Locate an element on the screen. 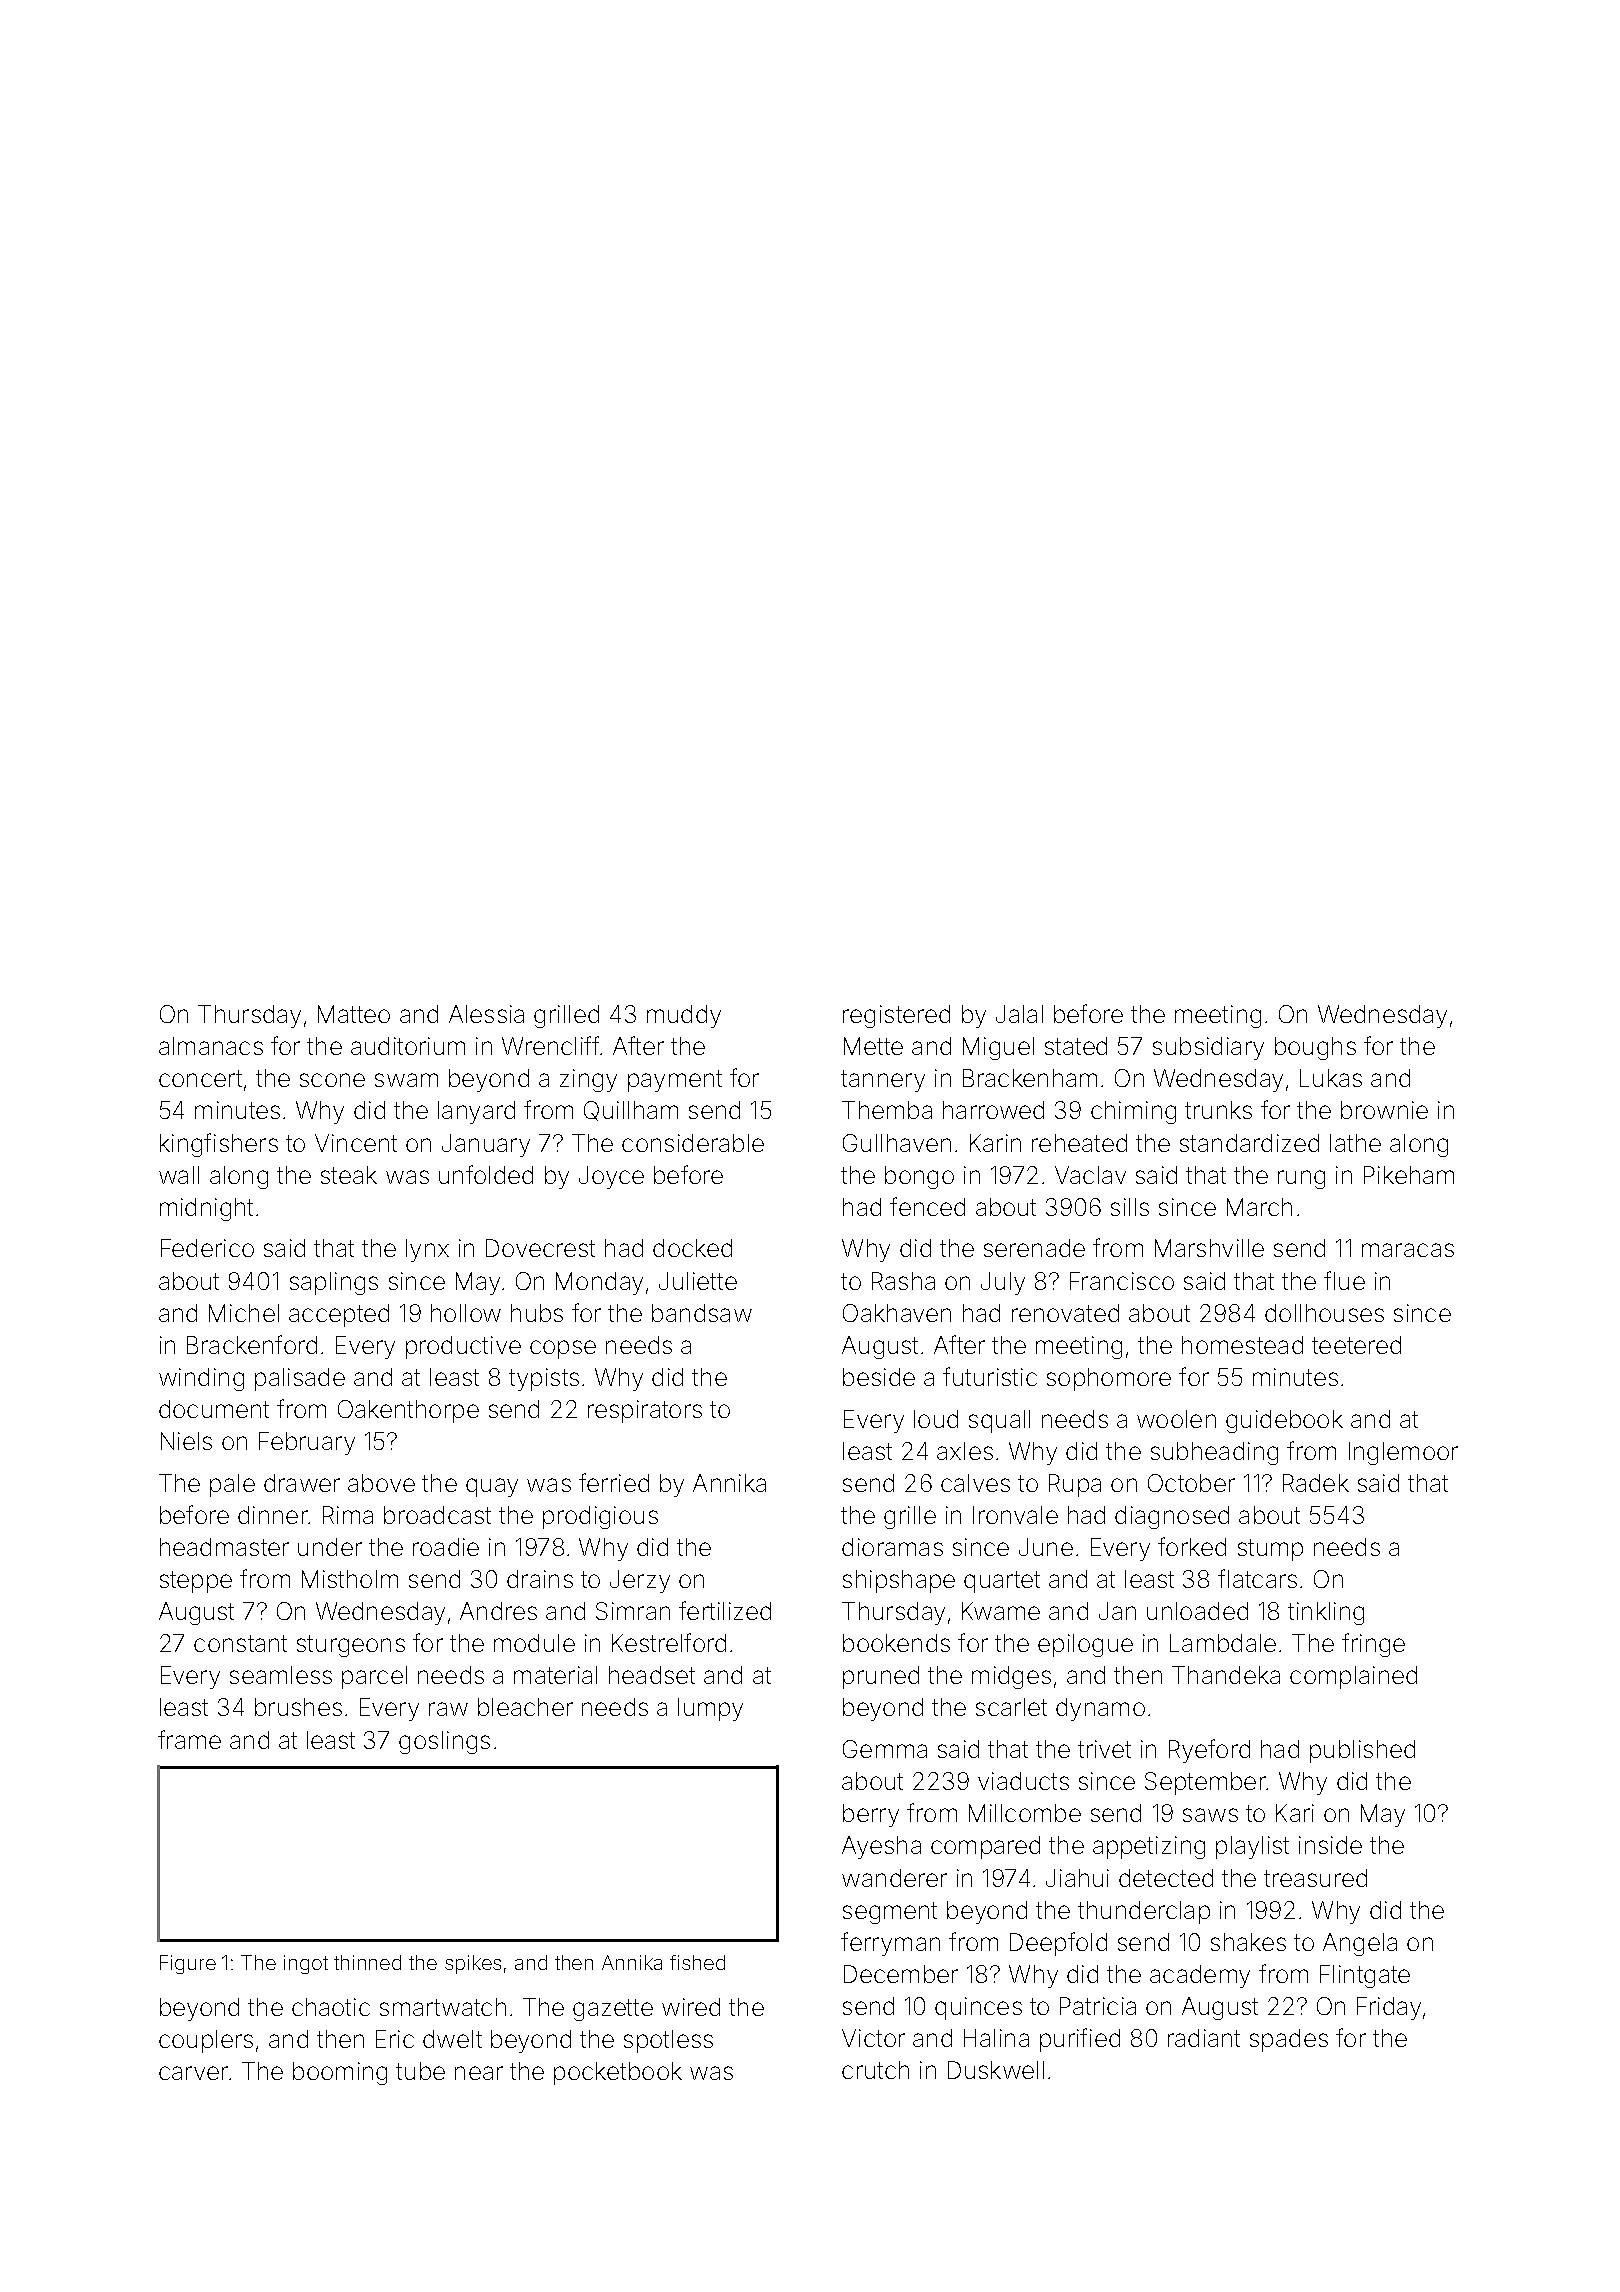 The height and width of the screenshot is (2292, 1620). published is located at coordinates (1362, 1751).
